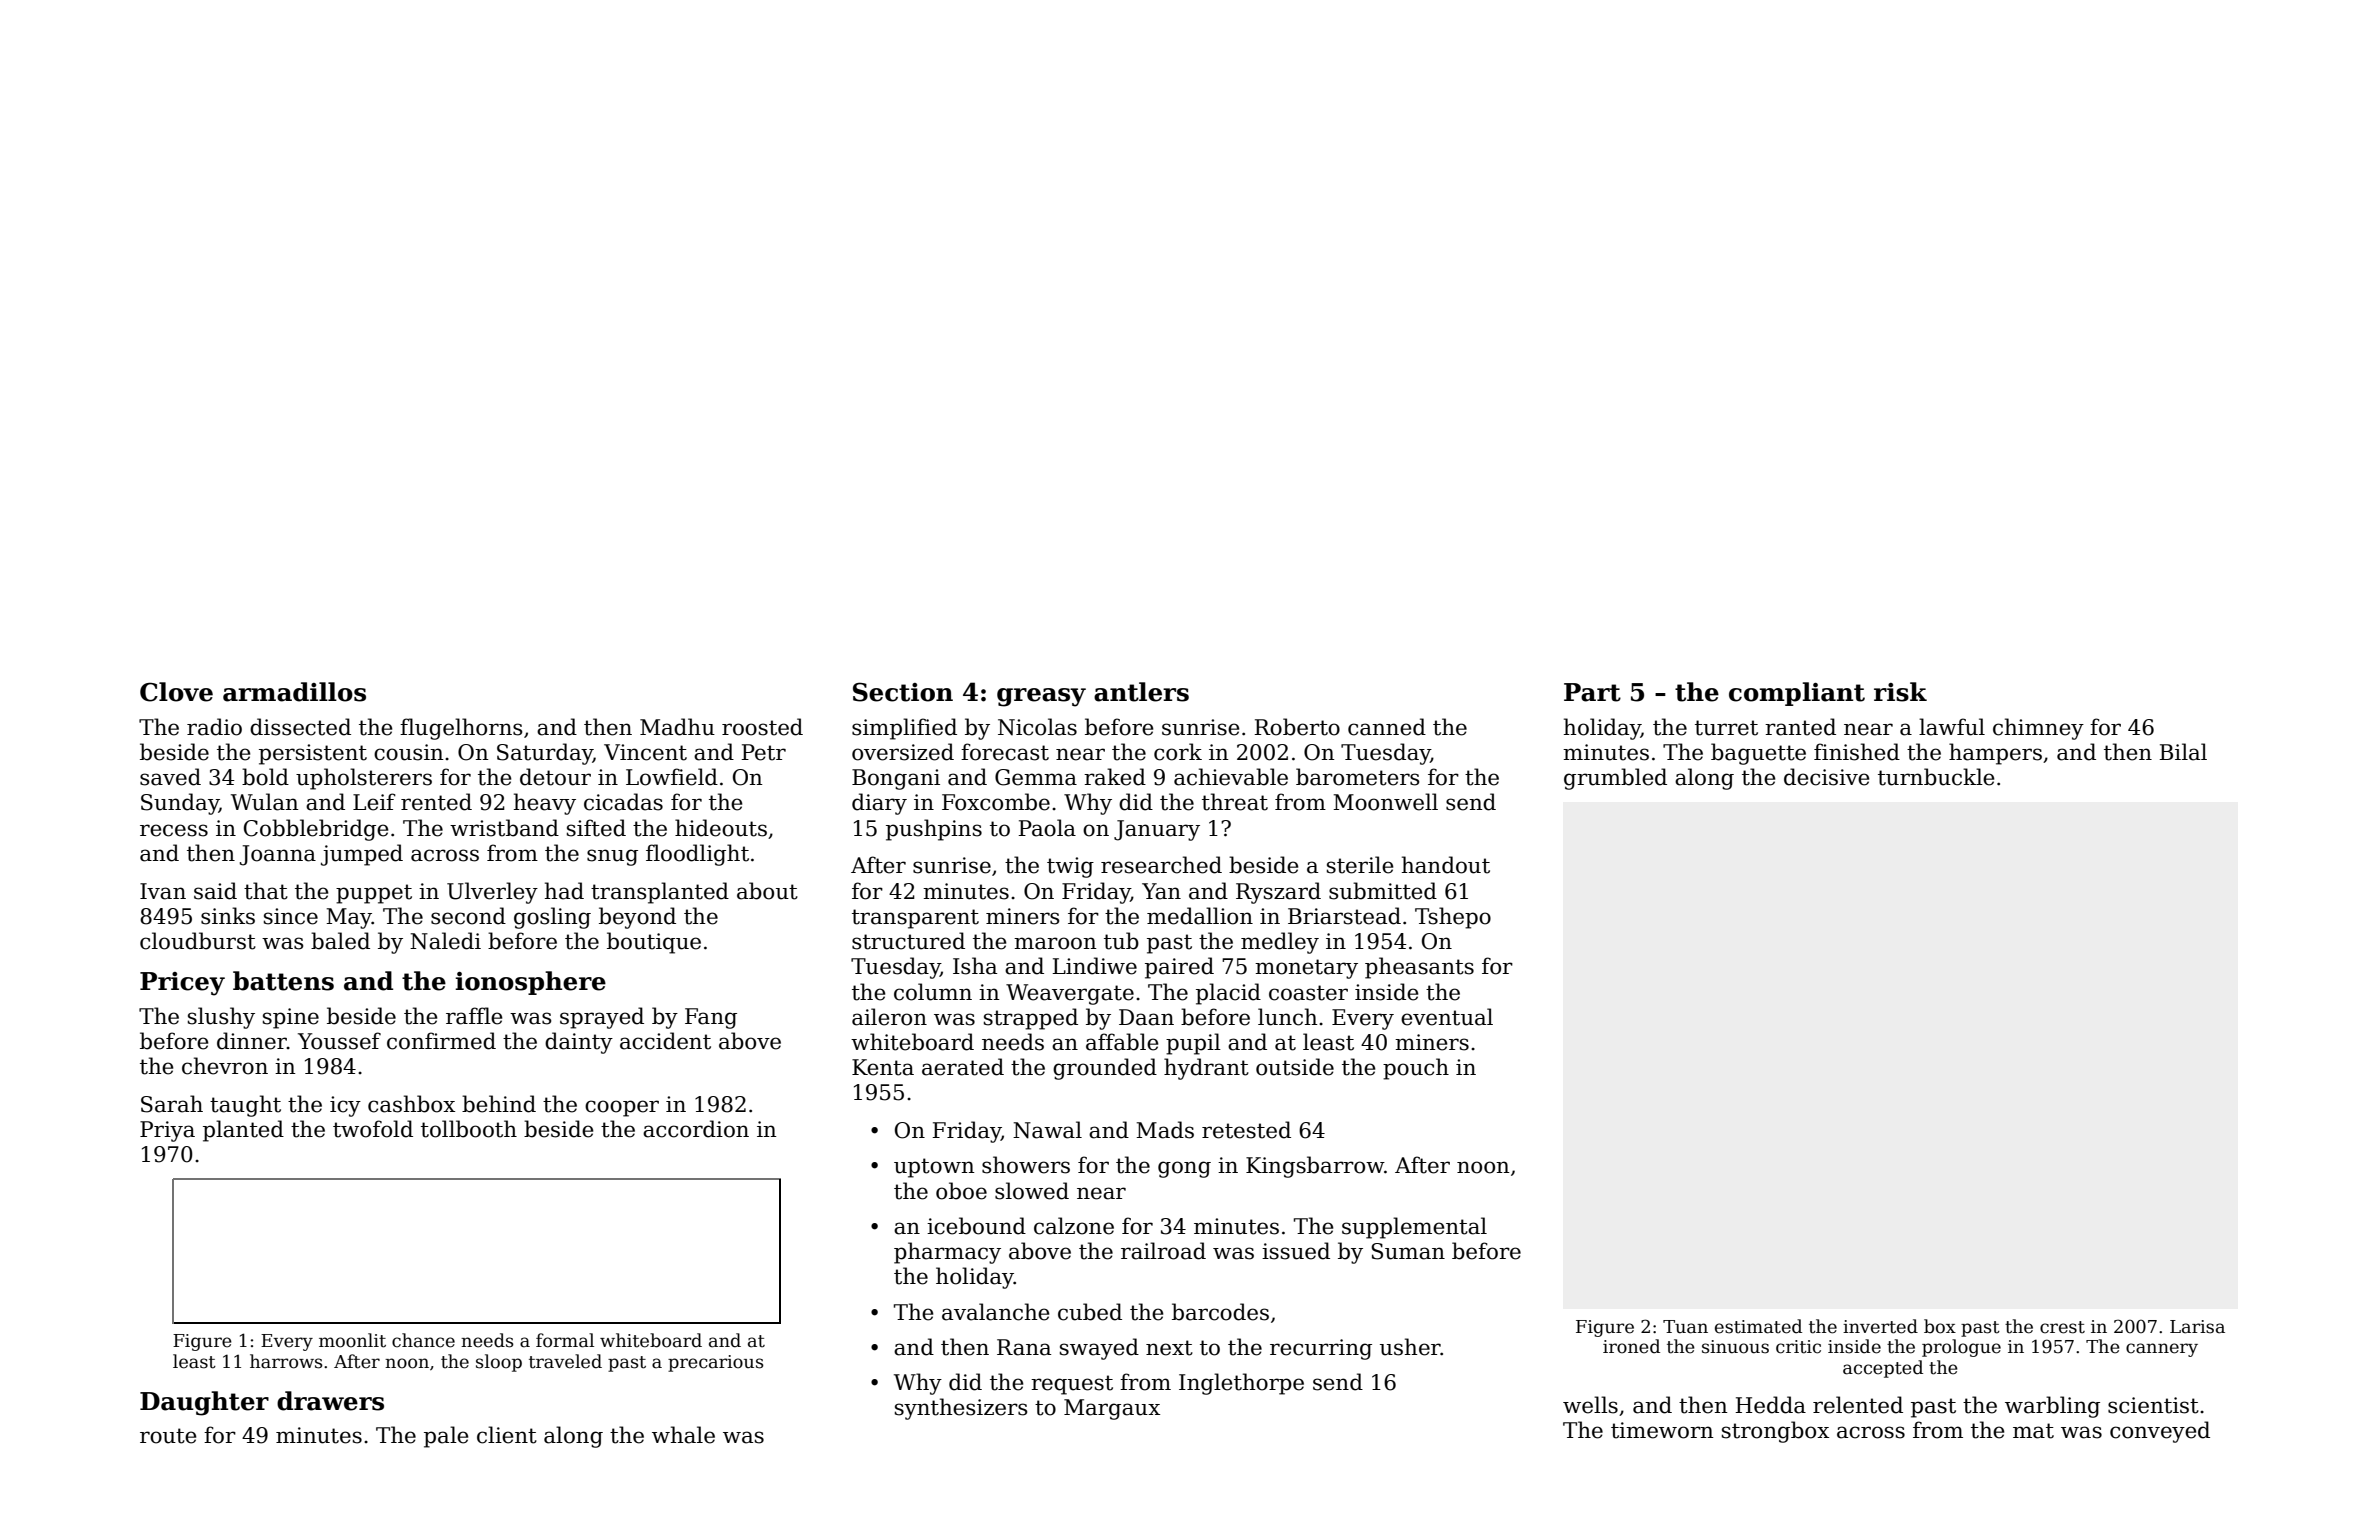  Describe the element at coordinates (469, 1129) in the screenshot. I see `tollbooth` at that location.
